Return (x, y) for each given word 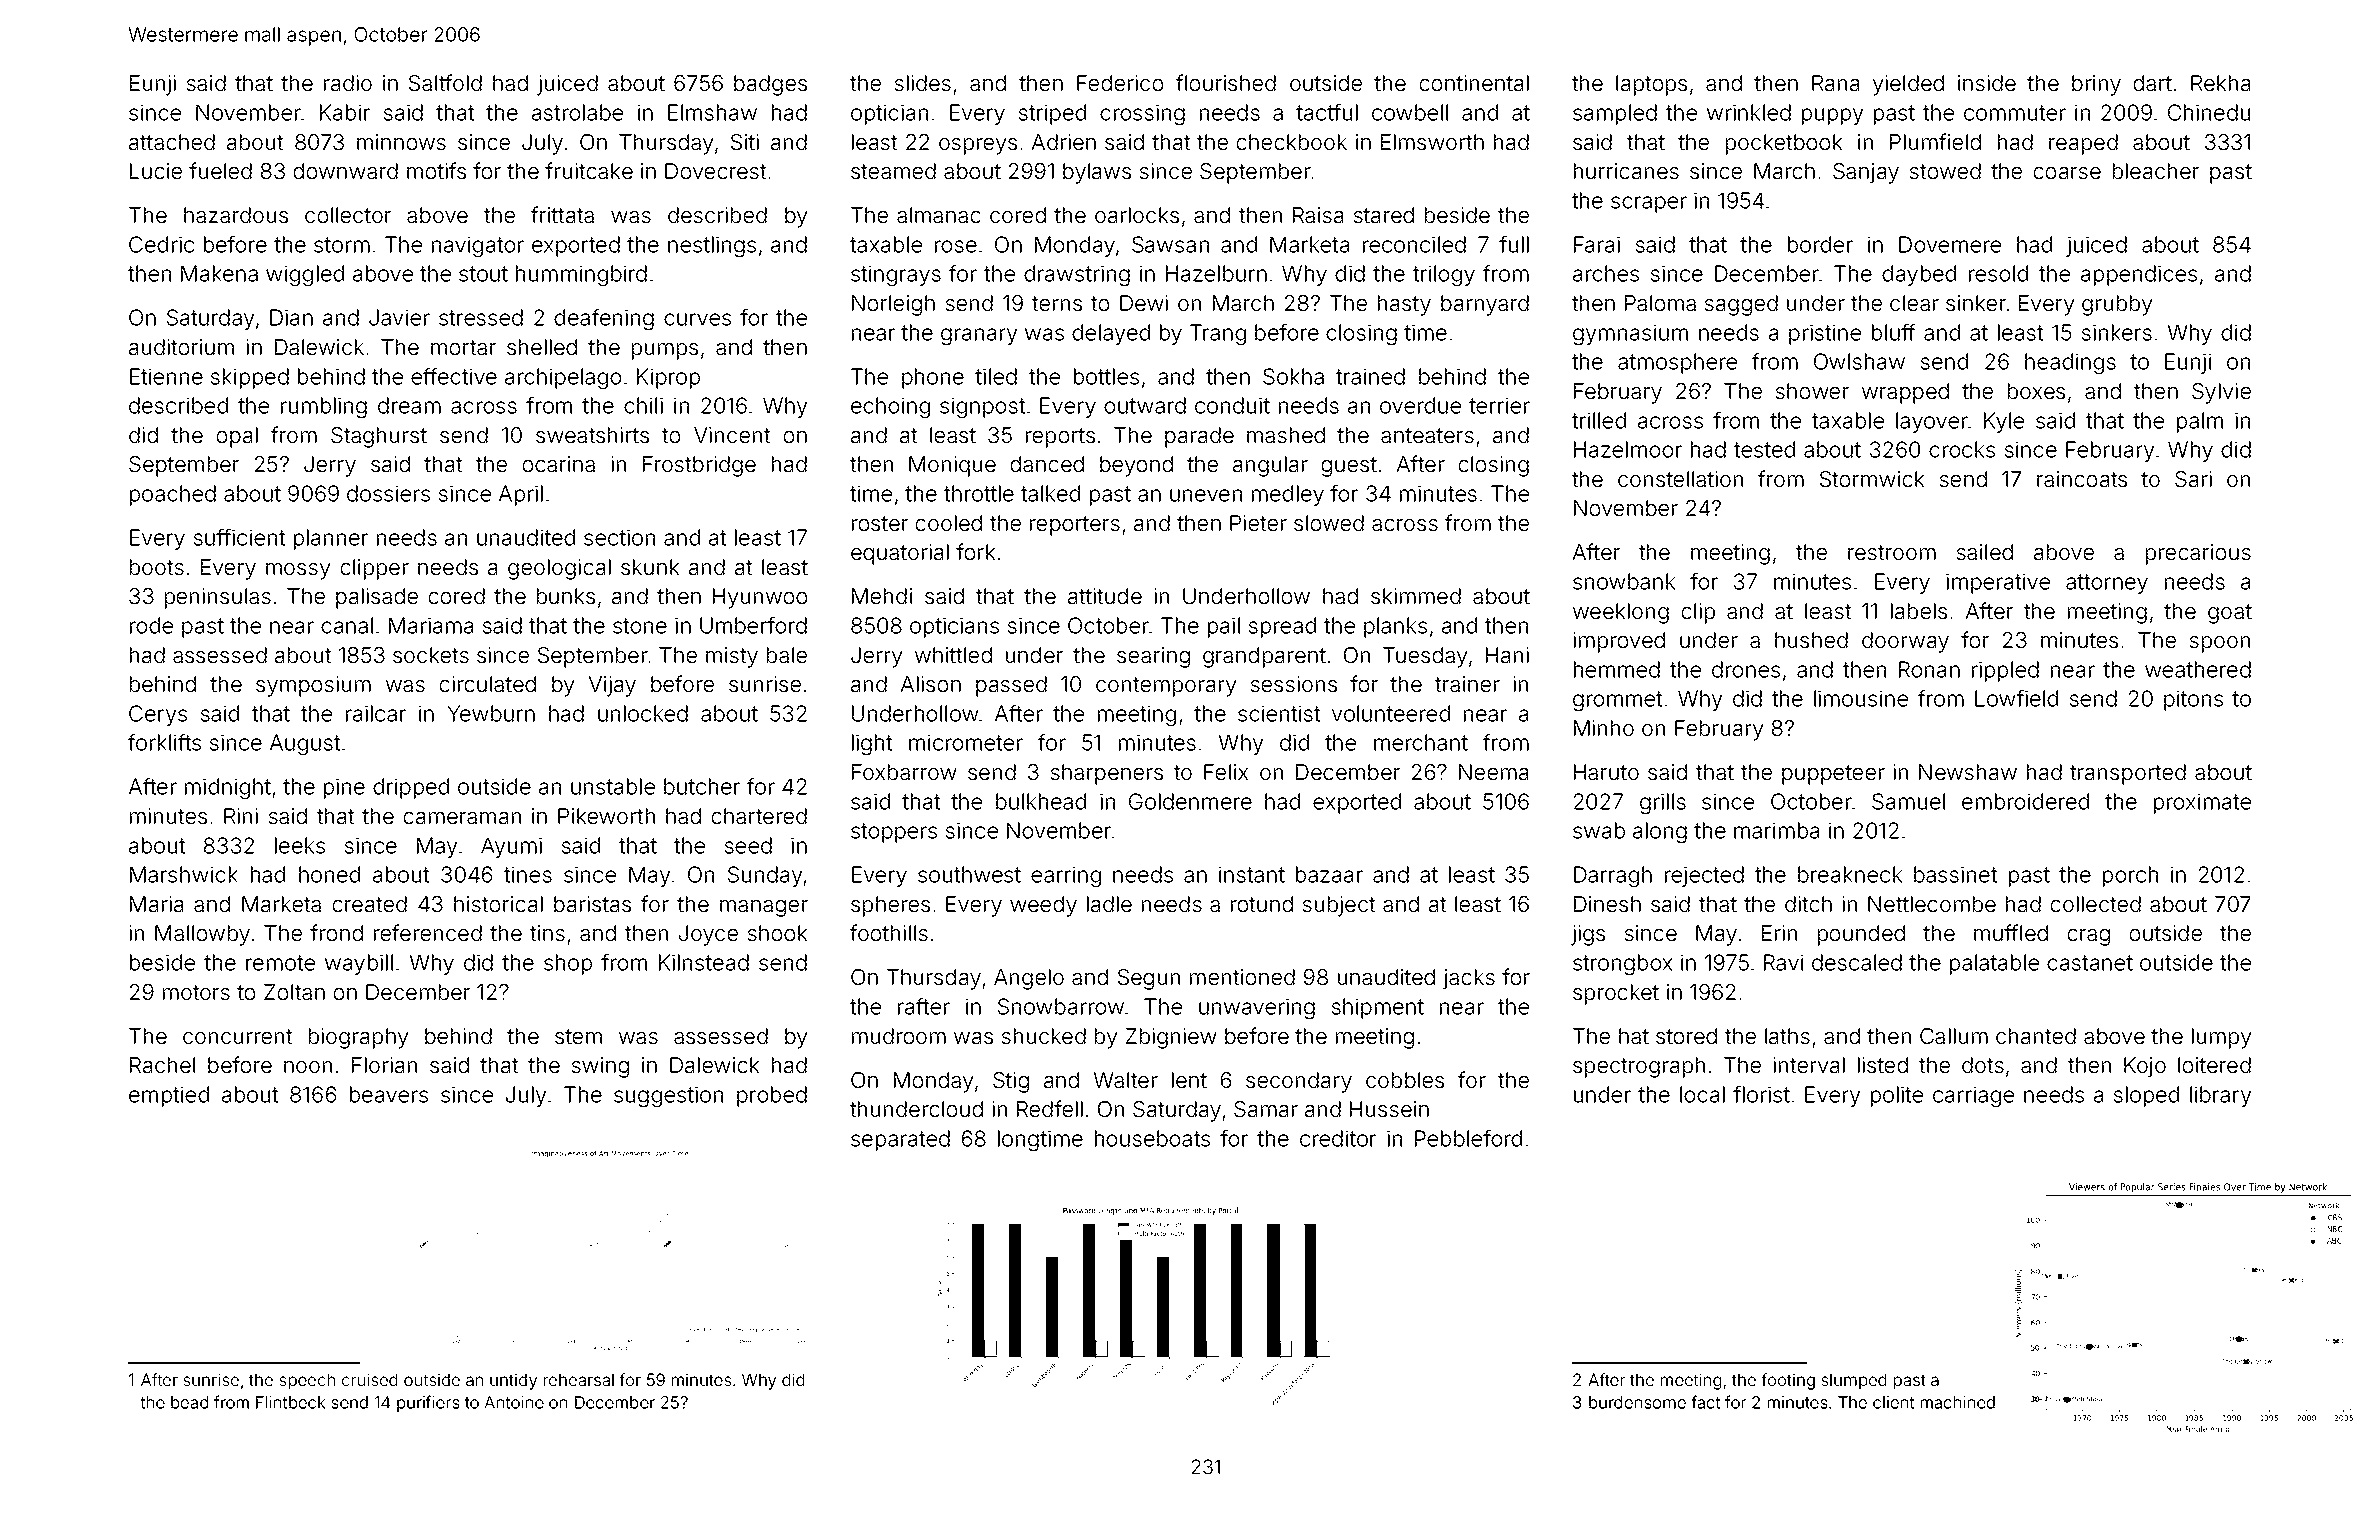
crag (2088, 937)
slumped (1853, 1381)
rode (151, 625)
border (1820, 244)
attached (172, 142)
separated (900, 1140)
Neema (1493, 772)
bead (189, 1402)
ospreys (978, 146)
